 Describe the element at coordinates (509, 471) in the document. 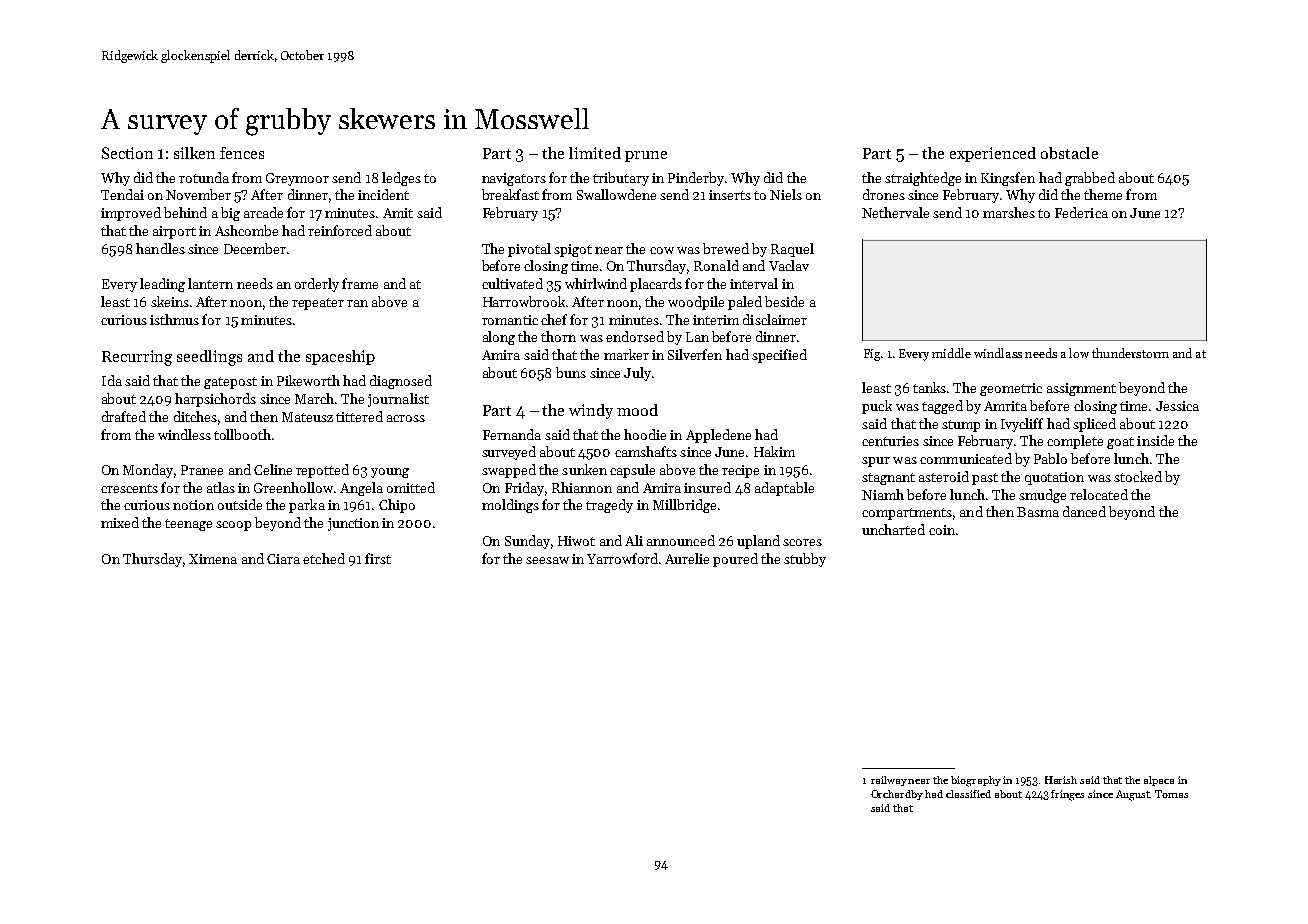

I see `swapped` at that location.
